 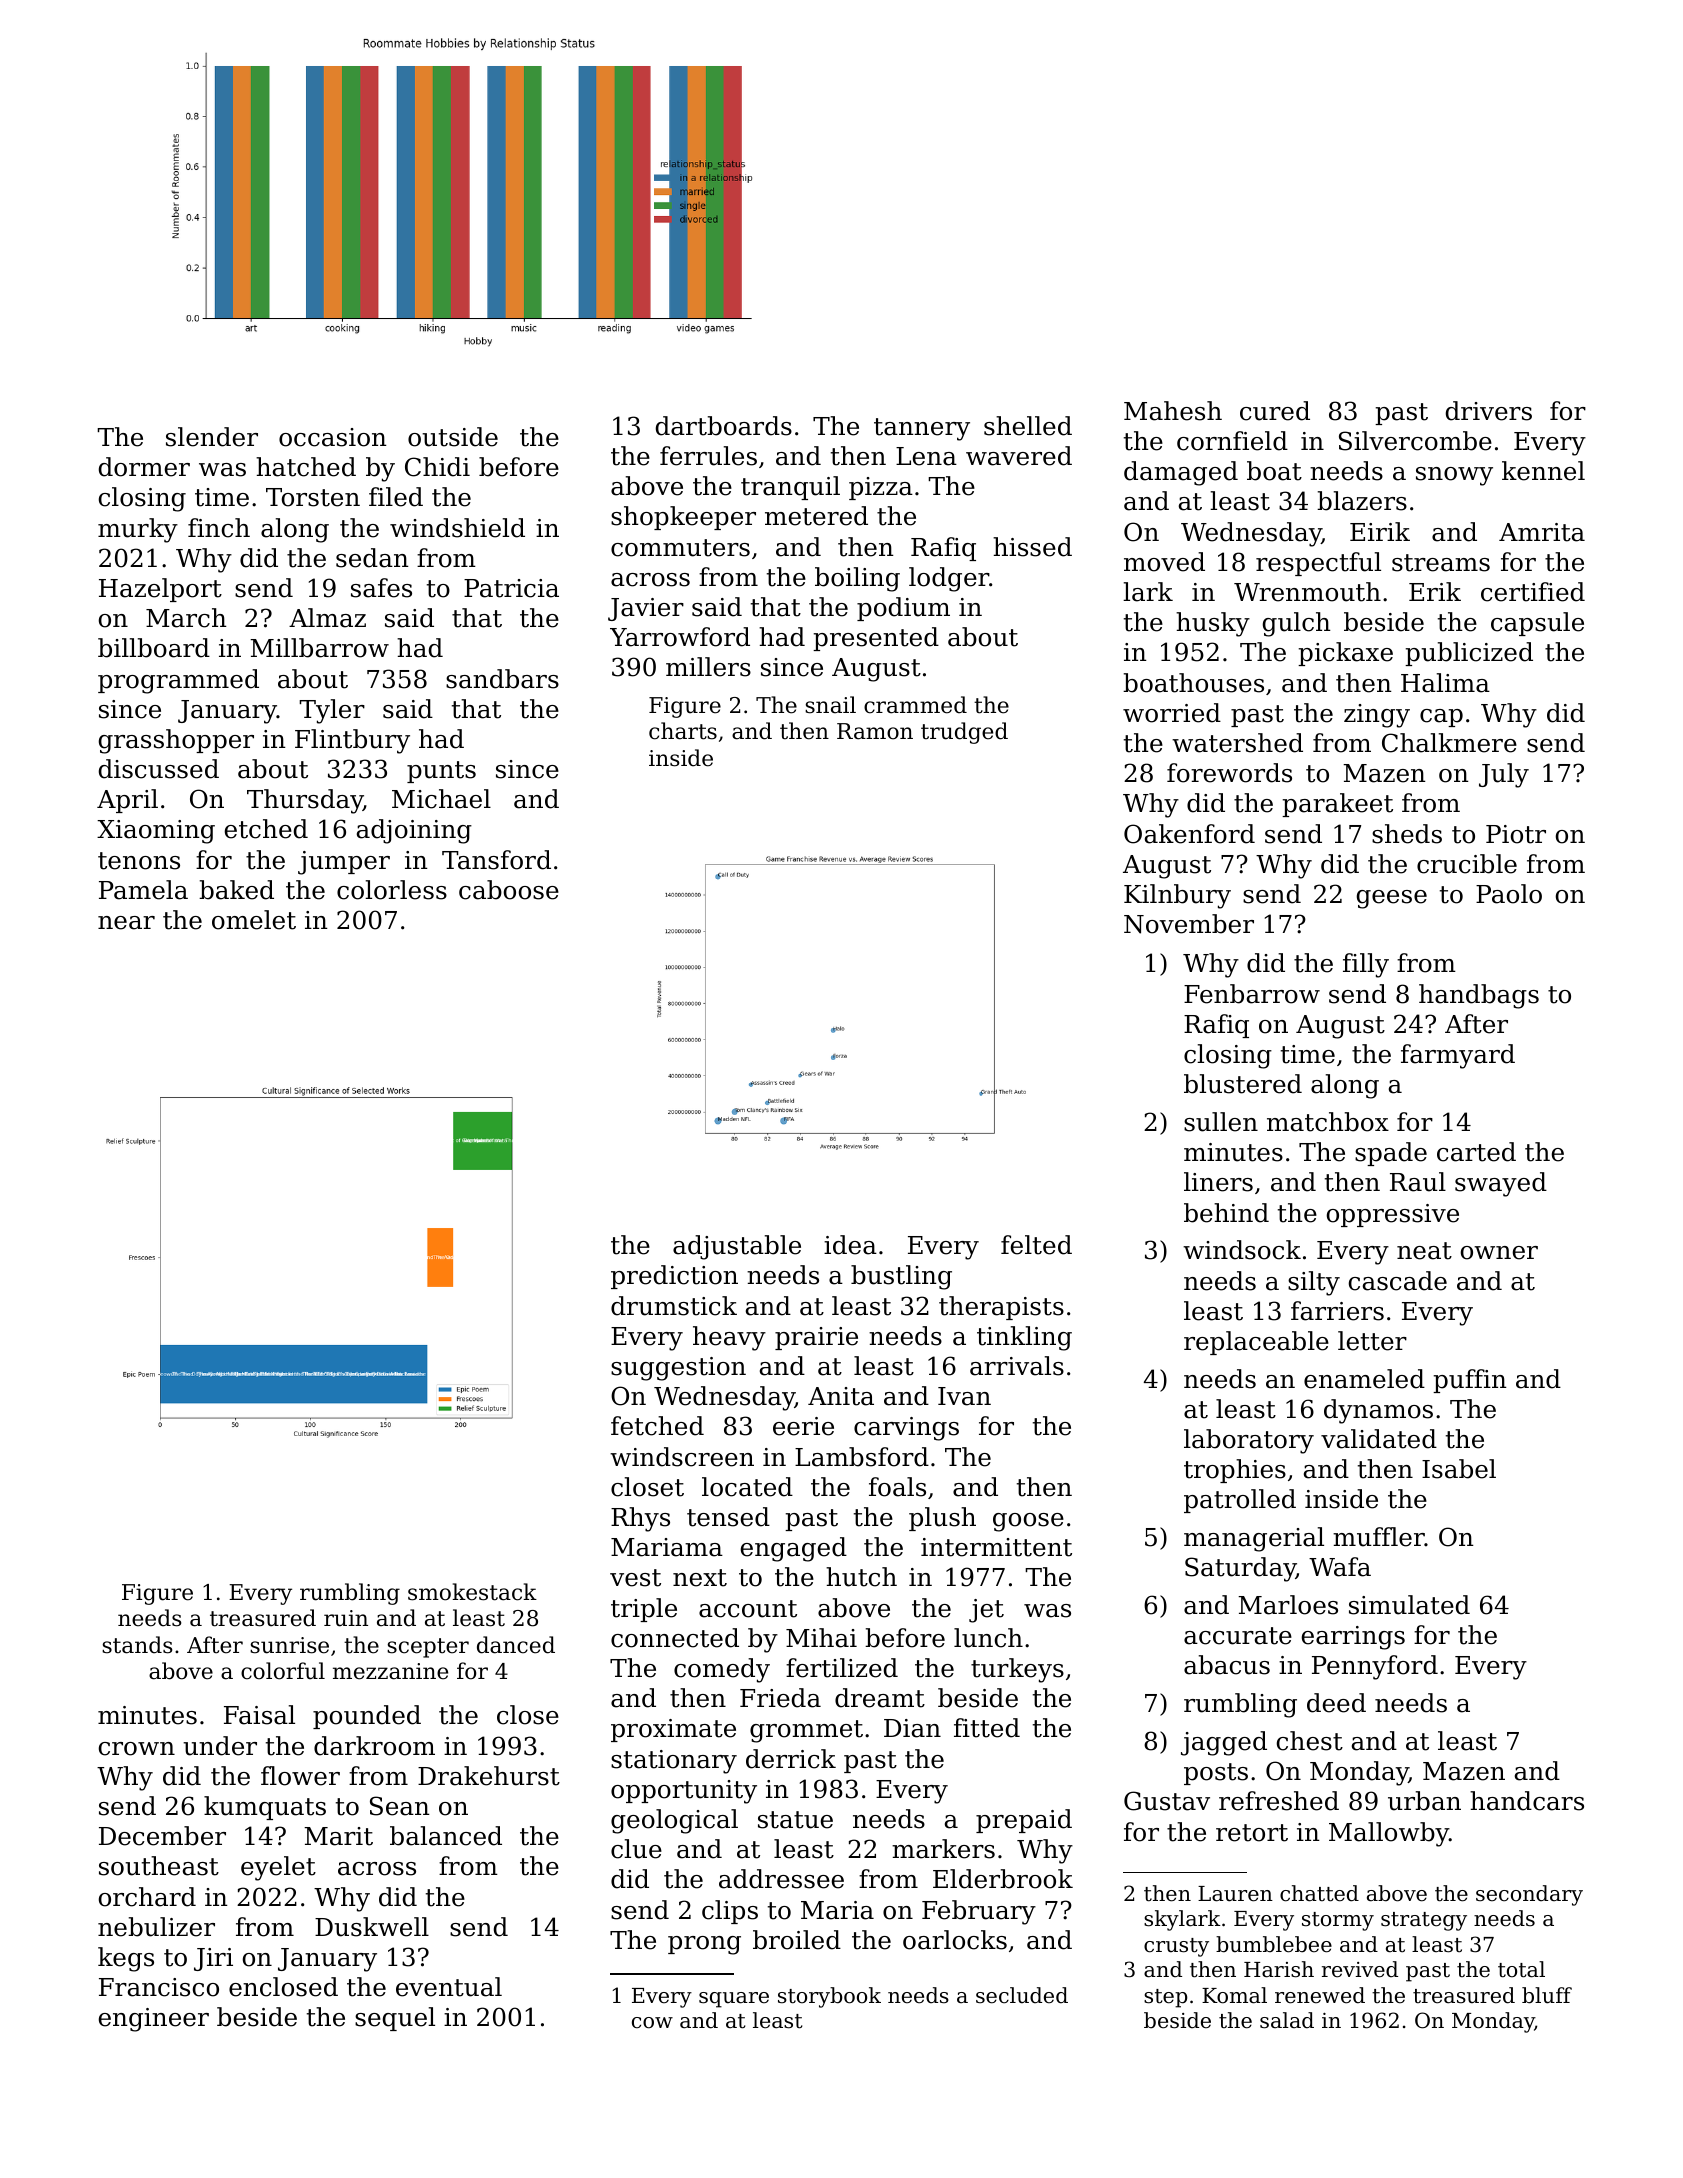 What do you see at coordinates (1501, 1184) in the document?
I see `swayed` at bounding box center [1501, 1184].
